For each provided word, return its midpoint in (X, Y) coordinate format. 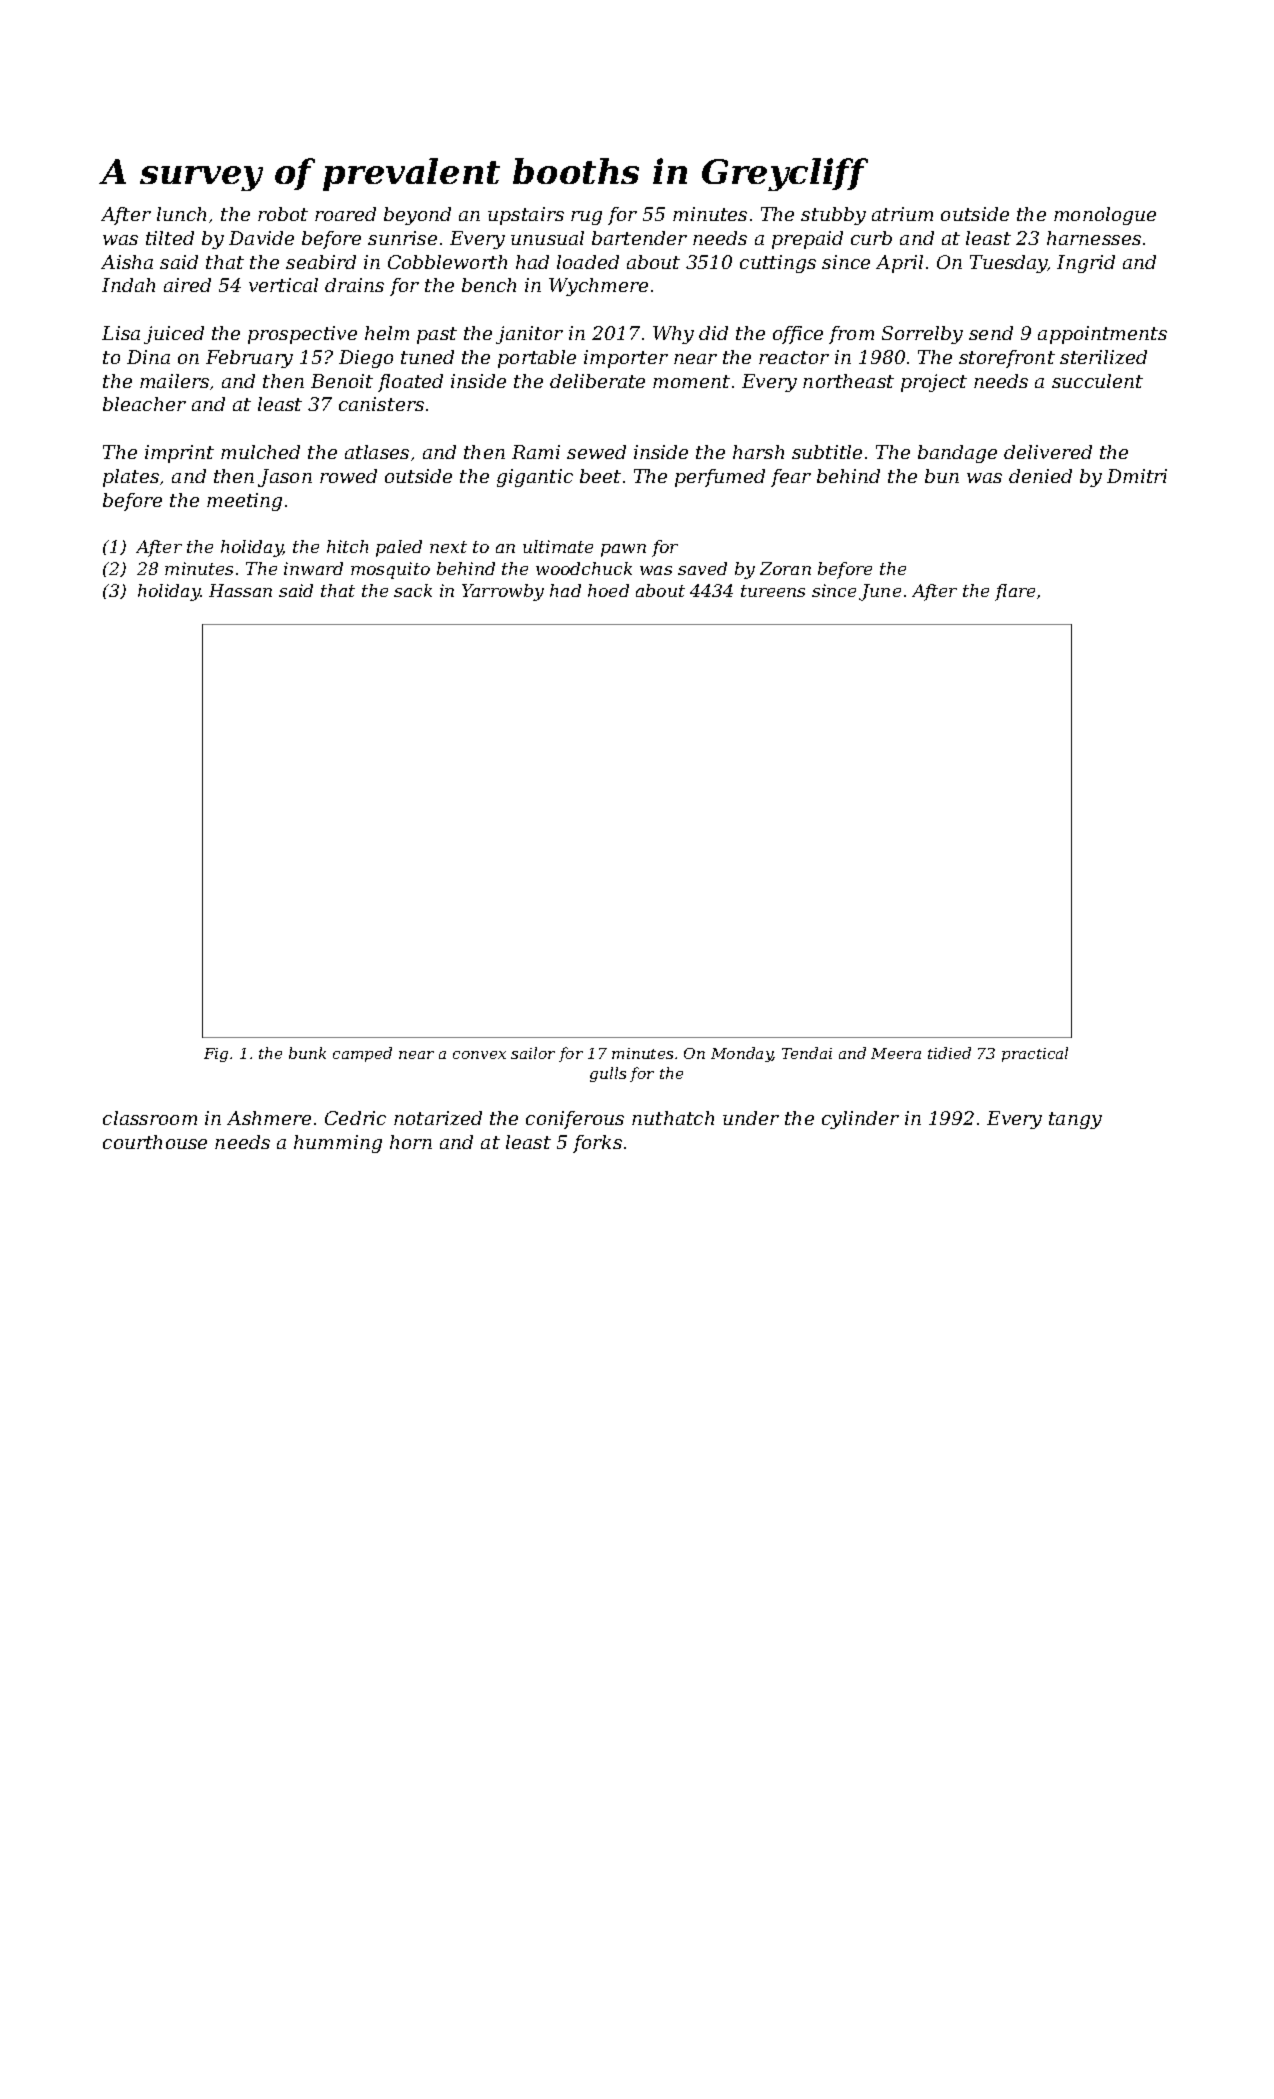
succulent (1097, 381)
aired (187, 285)
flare (1015, 592)
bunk (307, 1053)
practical (1035, 1054)
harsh (758, 452)
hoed (608, 590)
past (437, 335)
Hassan (240, 590)
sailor (533, 1053)
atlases (377, 452)
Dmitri (1137, 476)
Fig (216, 1055)
